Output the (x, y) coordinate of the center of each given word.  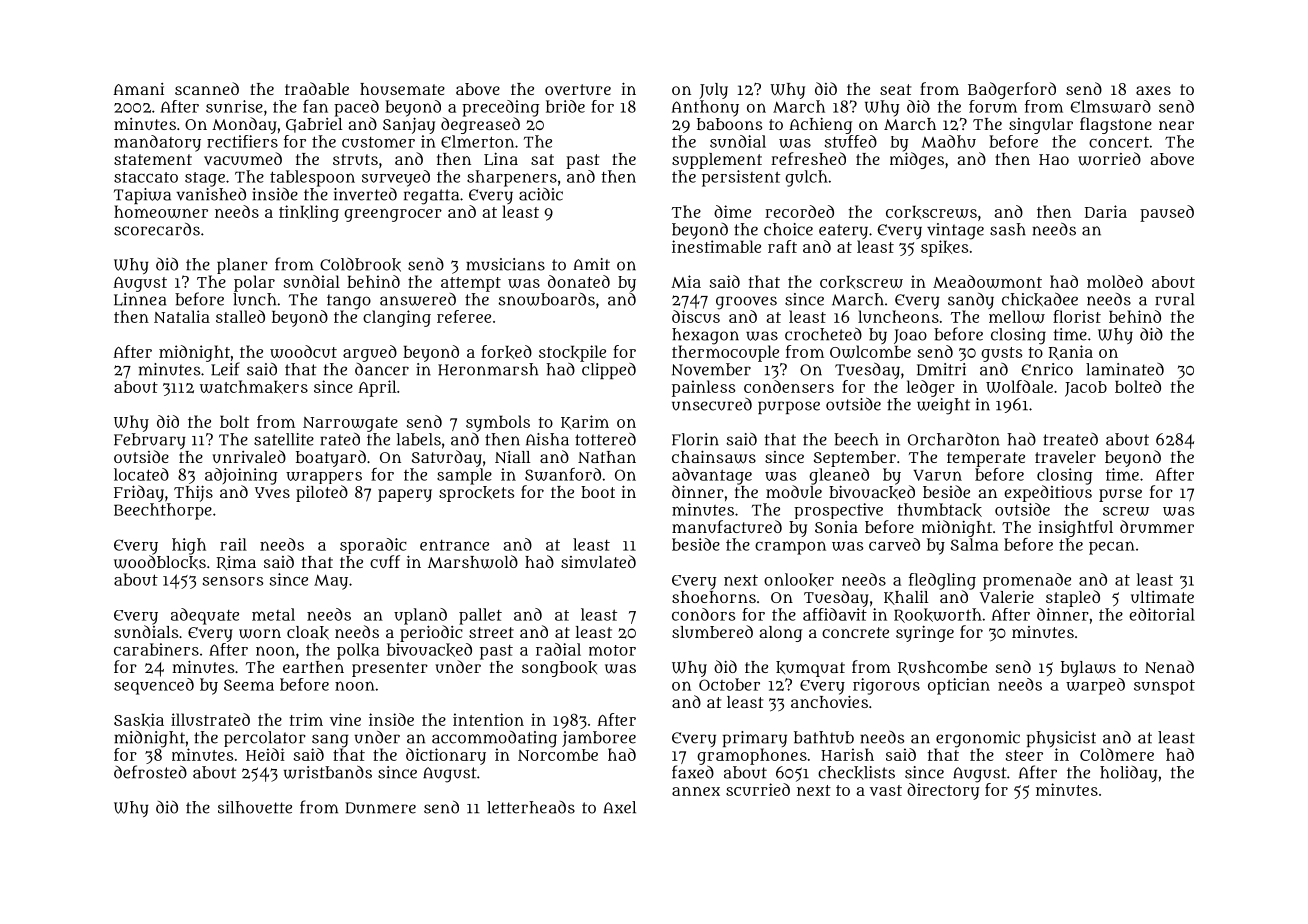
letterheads (531, 807)
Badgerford (1012, 90)
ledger (931, 388)
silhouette (255, 807)
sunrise (234, 106)
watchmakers (254, 387)
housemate (402, 89)
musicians (505, 264)
